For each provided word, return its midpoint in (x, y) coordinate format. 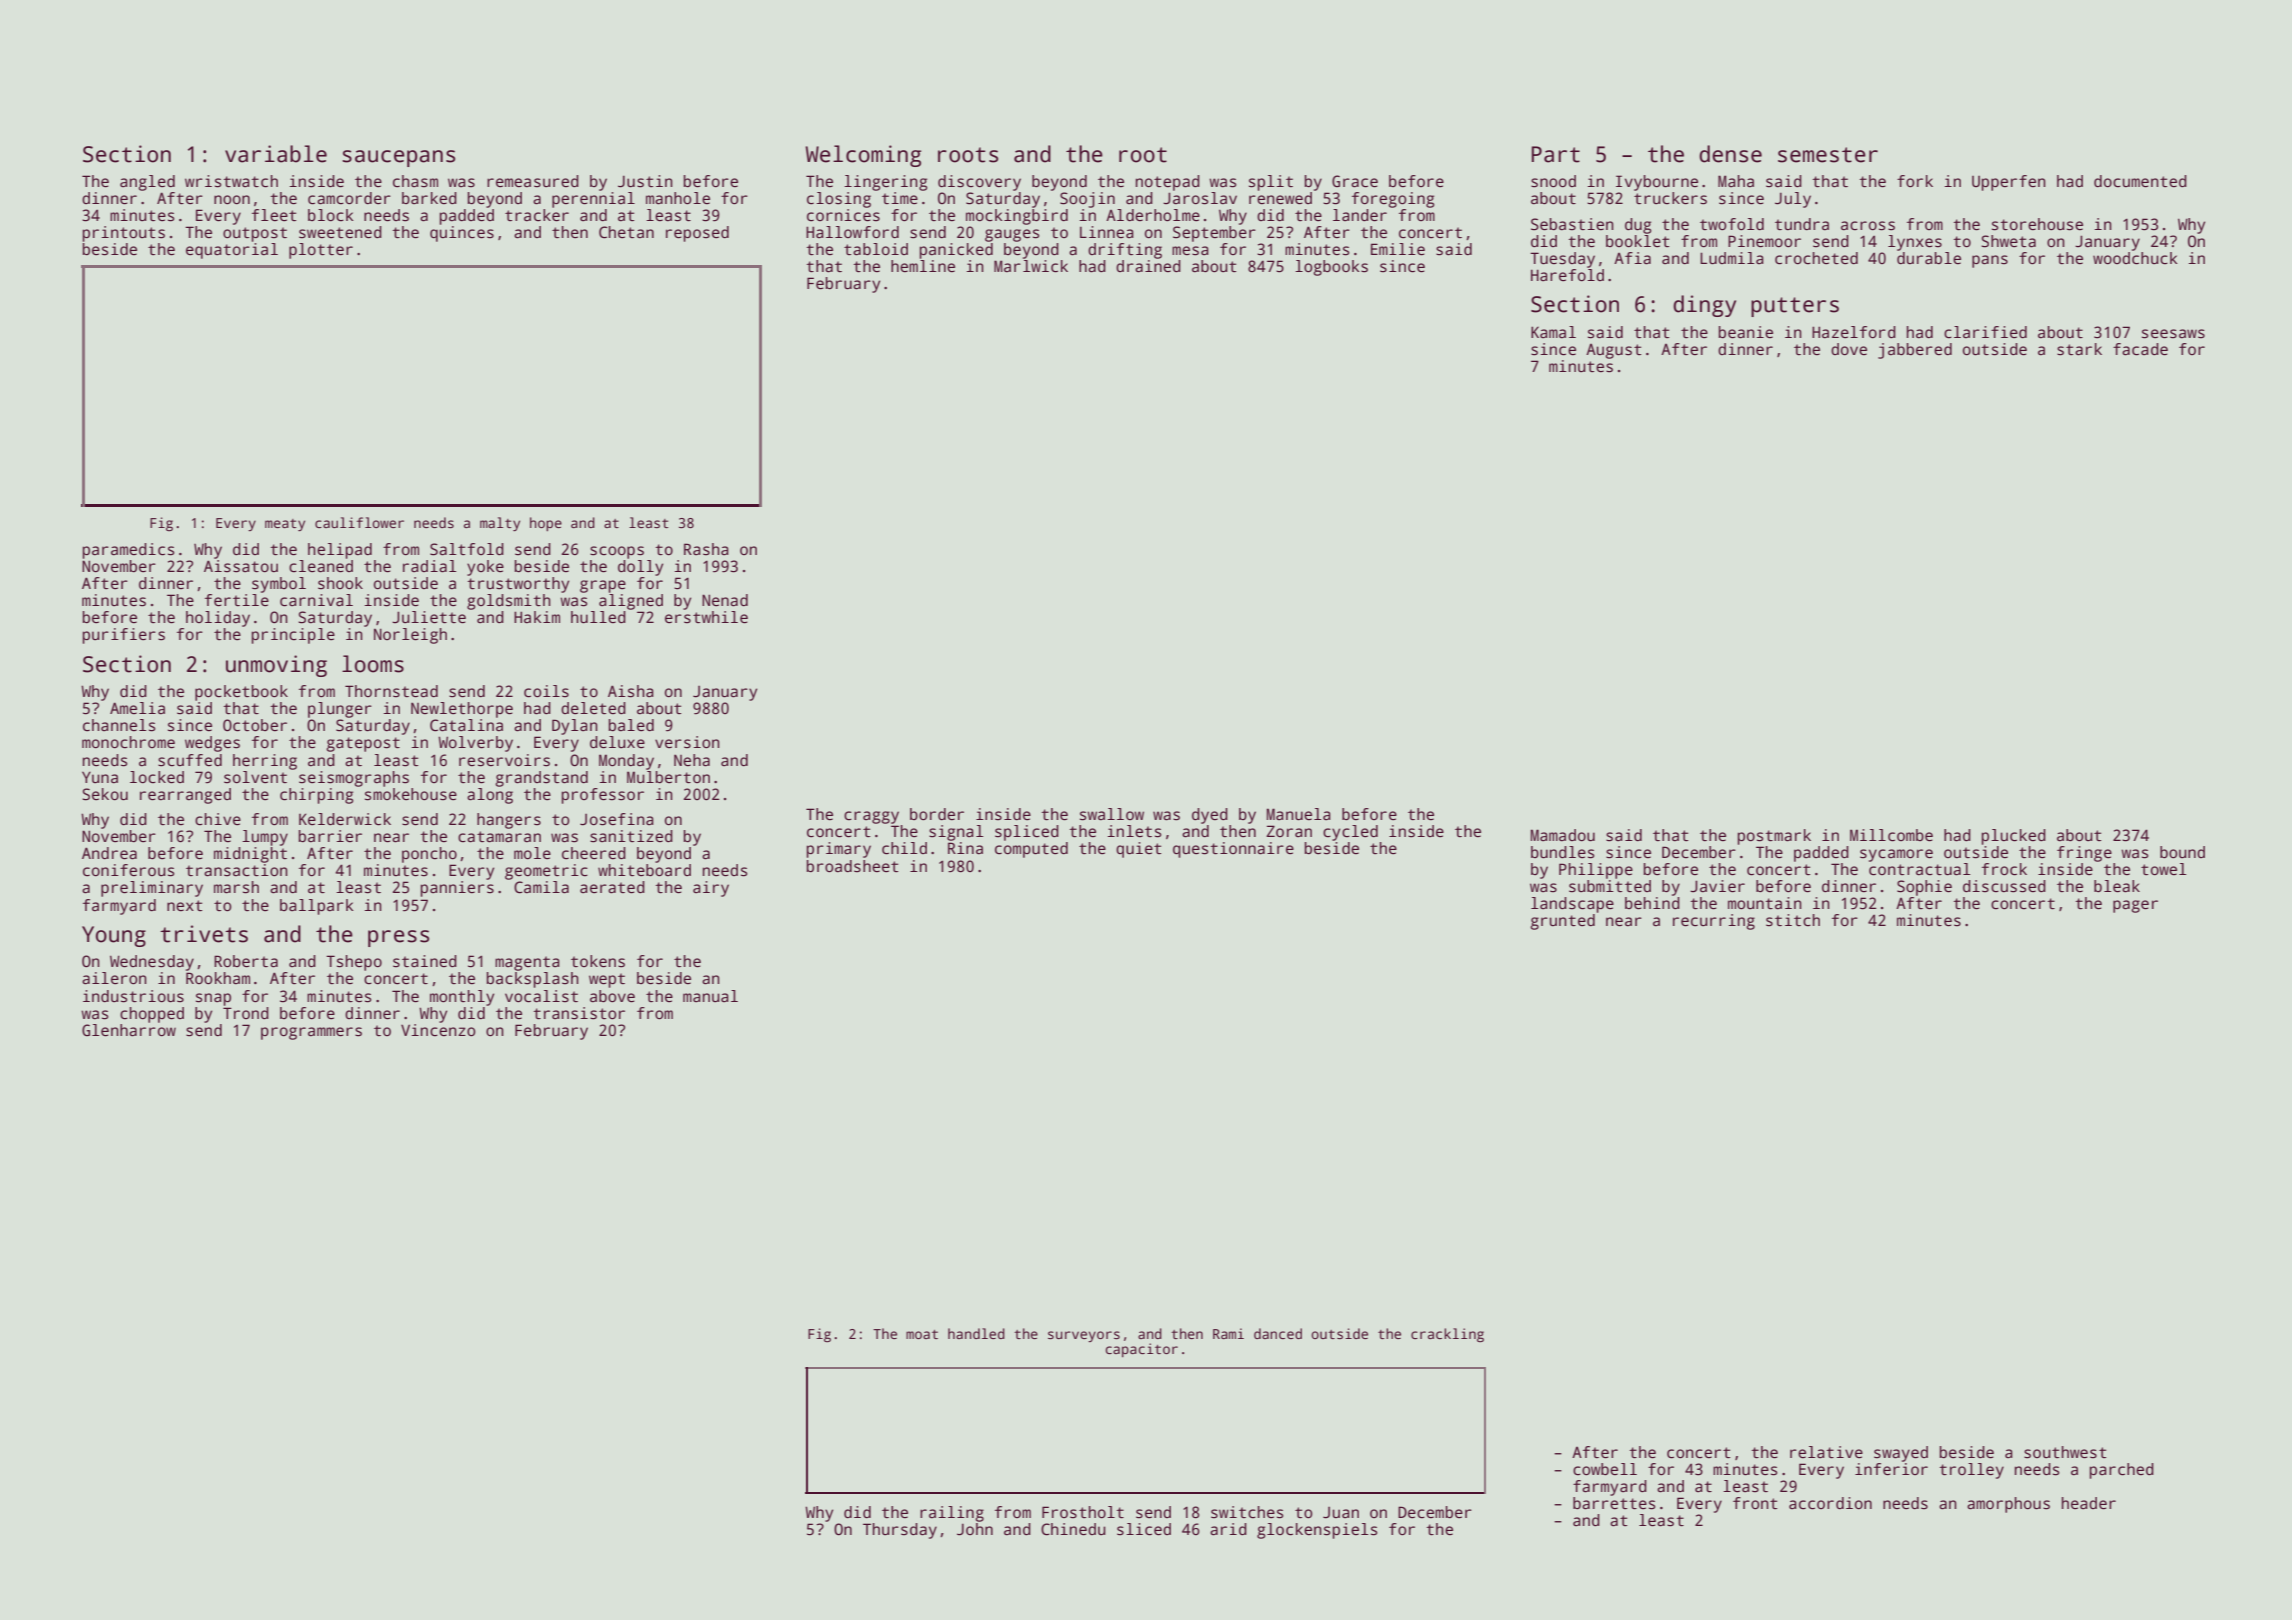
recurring (1714, 922)
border (937, 814)
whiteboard (644, 870)
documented (2140, 181)
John (975, 1529)
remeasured (533, 181)
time (900, 198)
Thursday (900, 1531)
